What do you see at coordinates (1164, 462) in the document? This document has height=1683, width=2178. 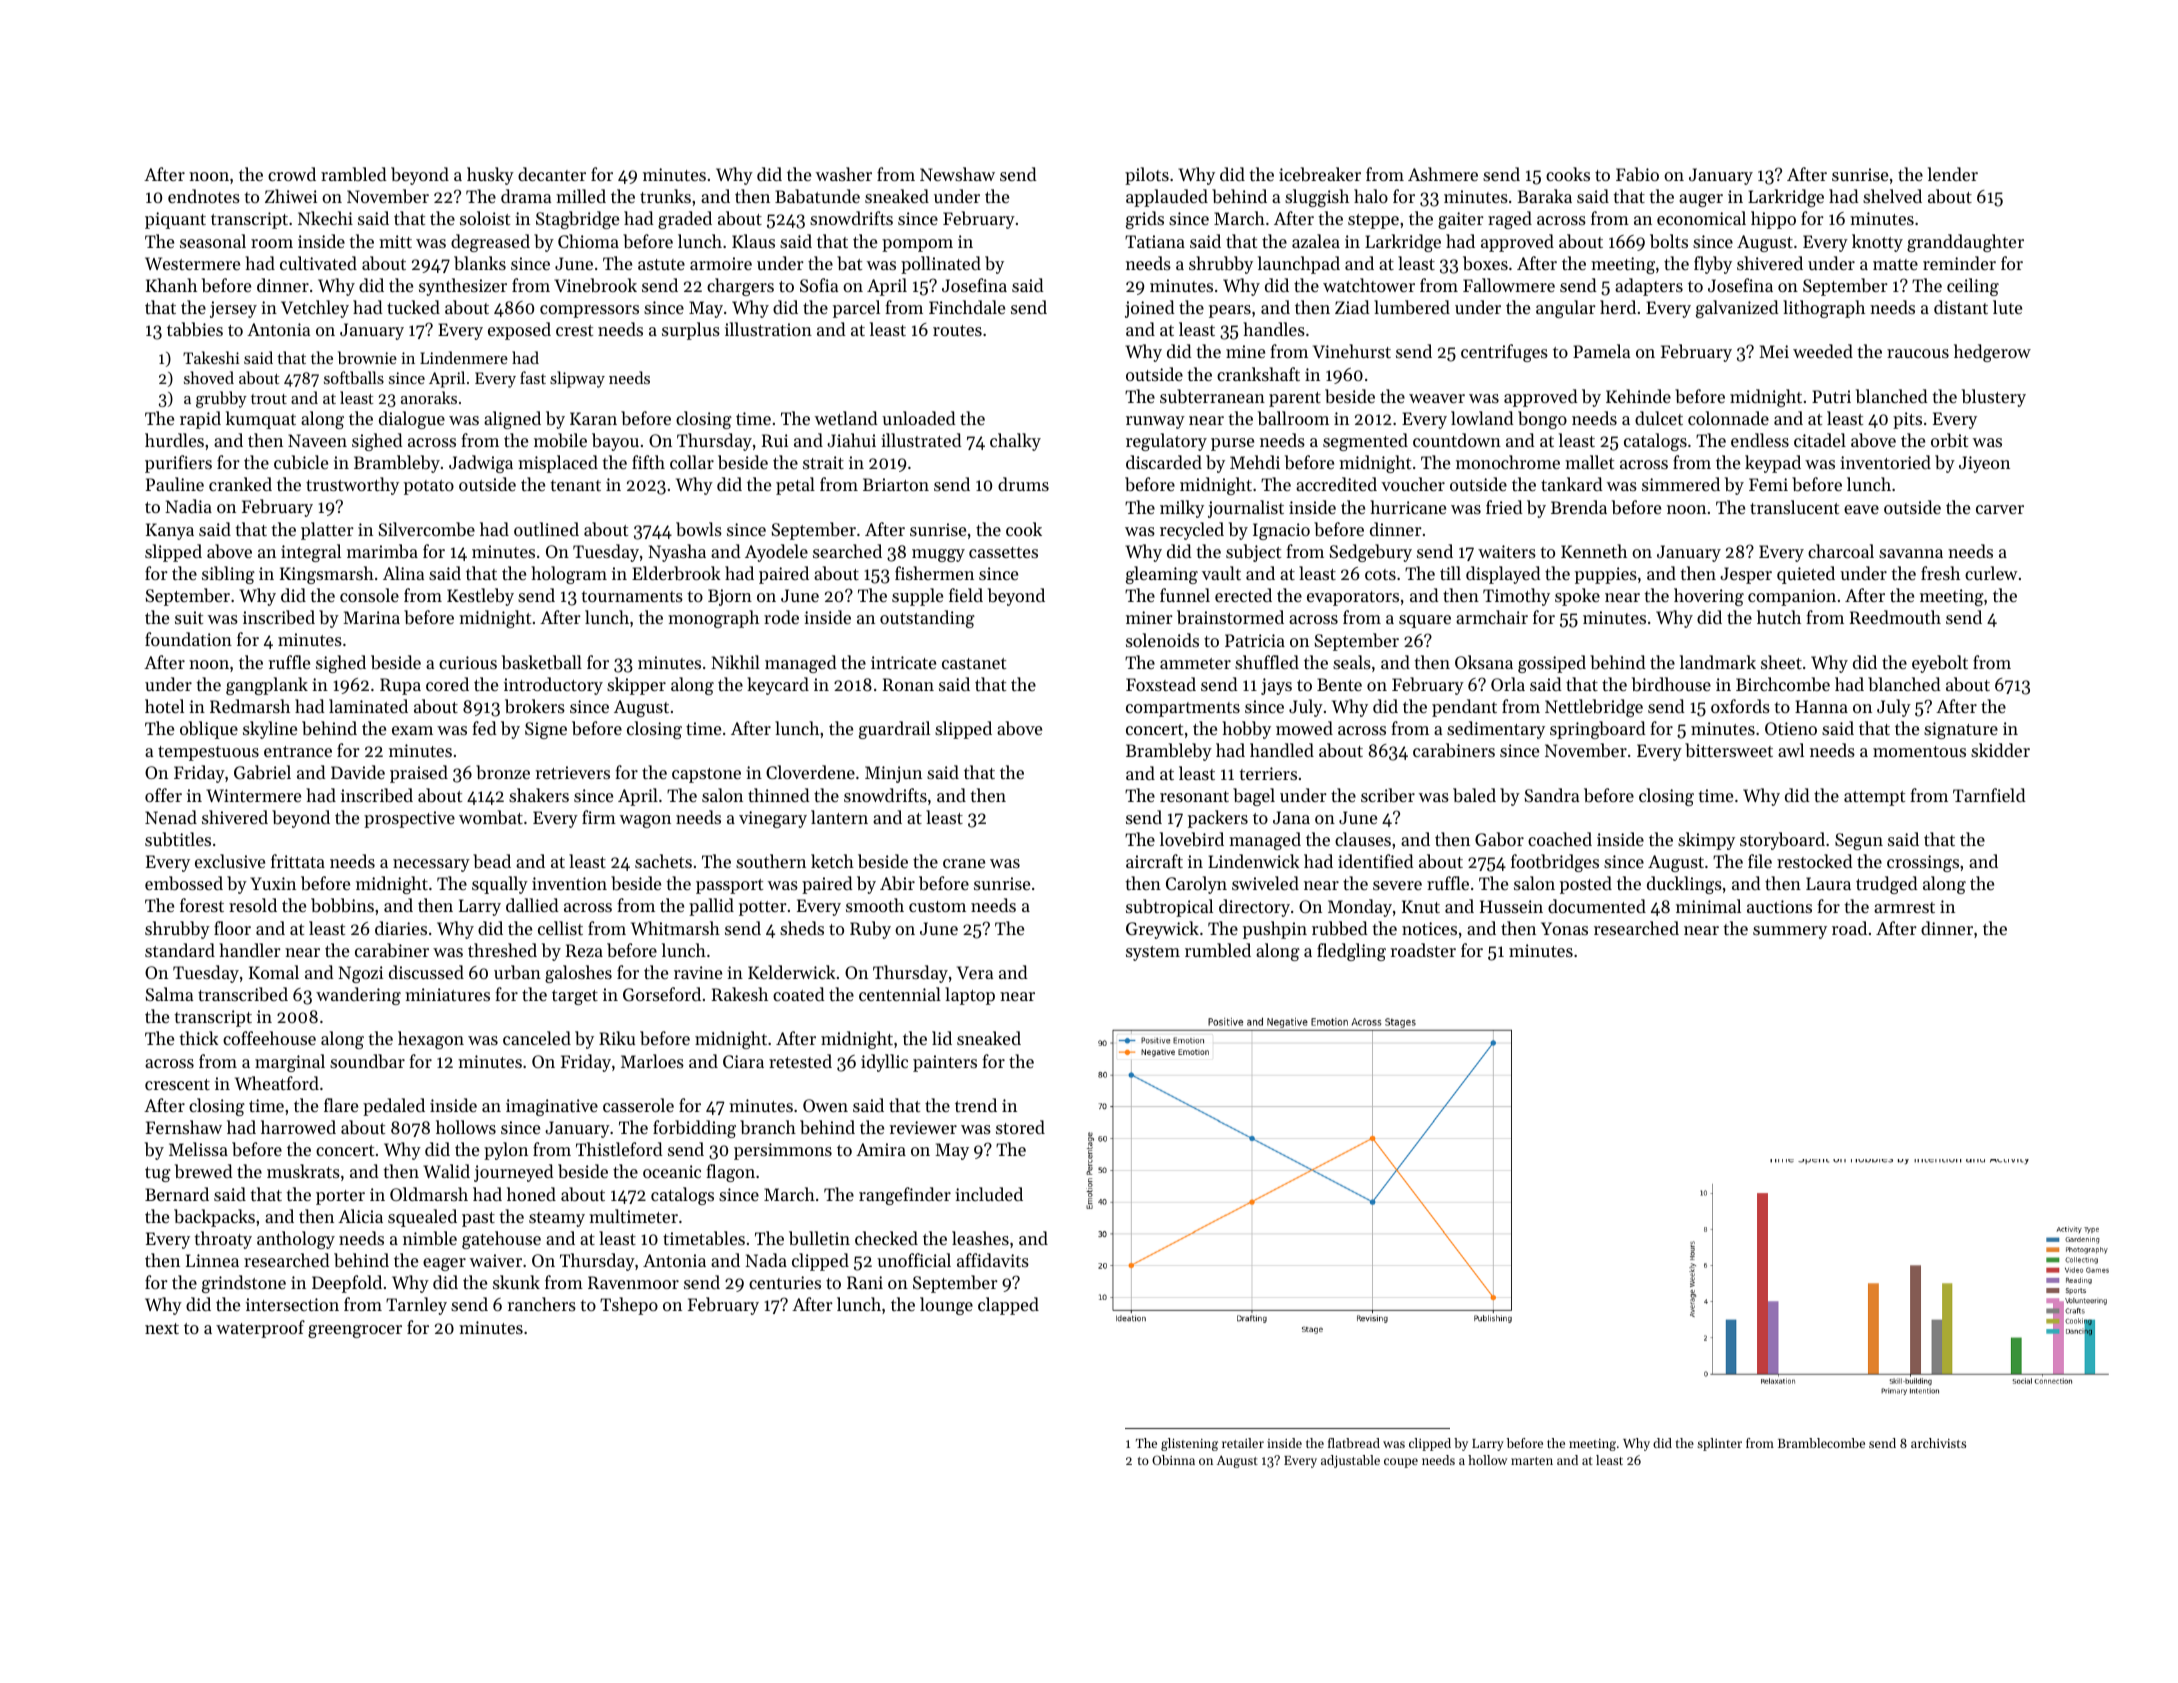 I see `discarded` at bounding box center [1164, 462].
